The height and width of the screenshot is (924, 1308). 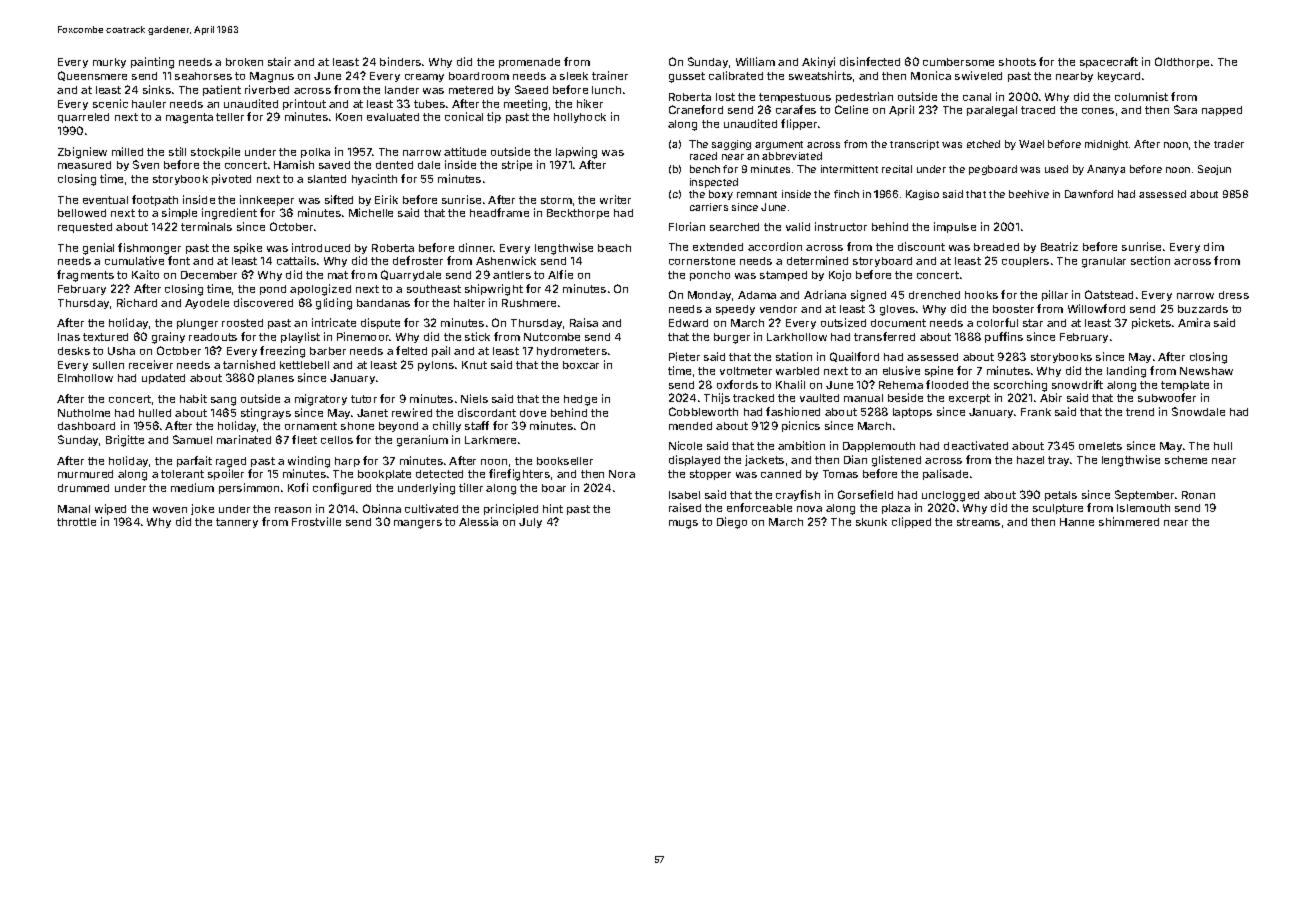 I want to click on Frank, so click(x=1036, y=412).
